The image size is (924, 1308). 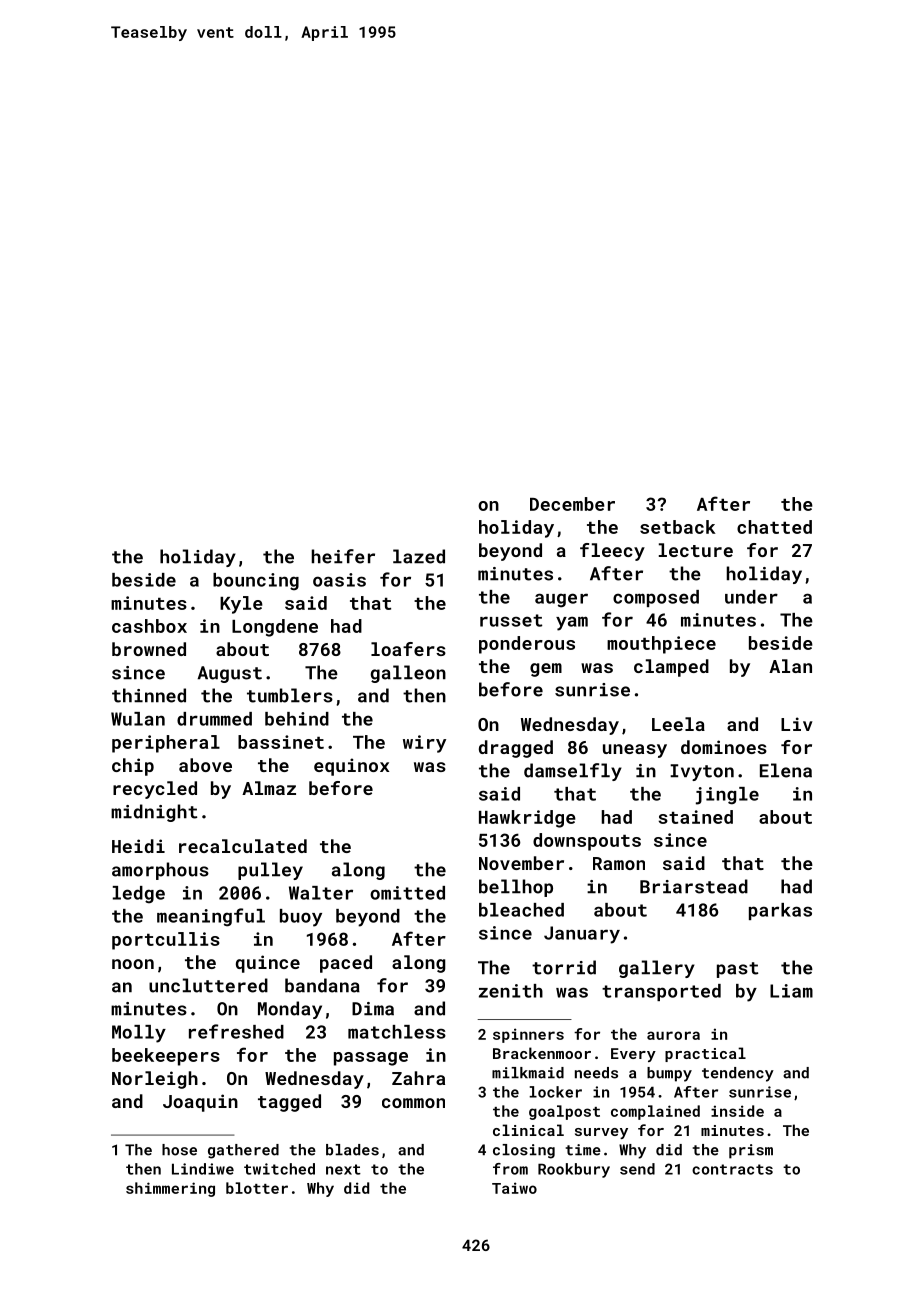 What do you see at coordinates (511, 620) in the screenshot?
I see `russet` at bounding box center [511, 620].
